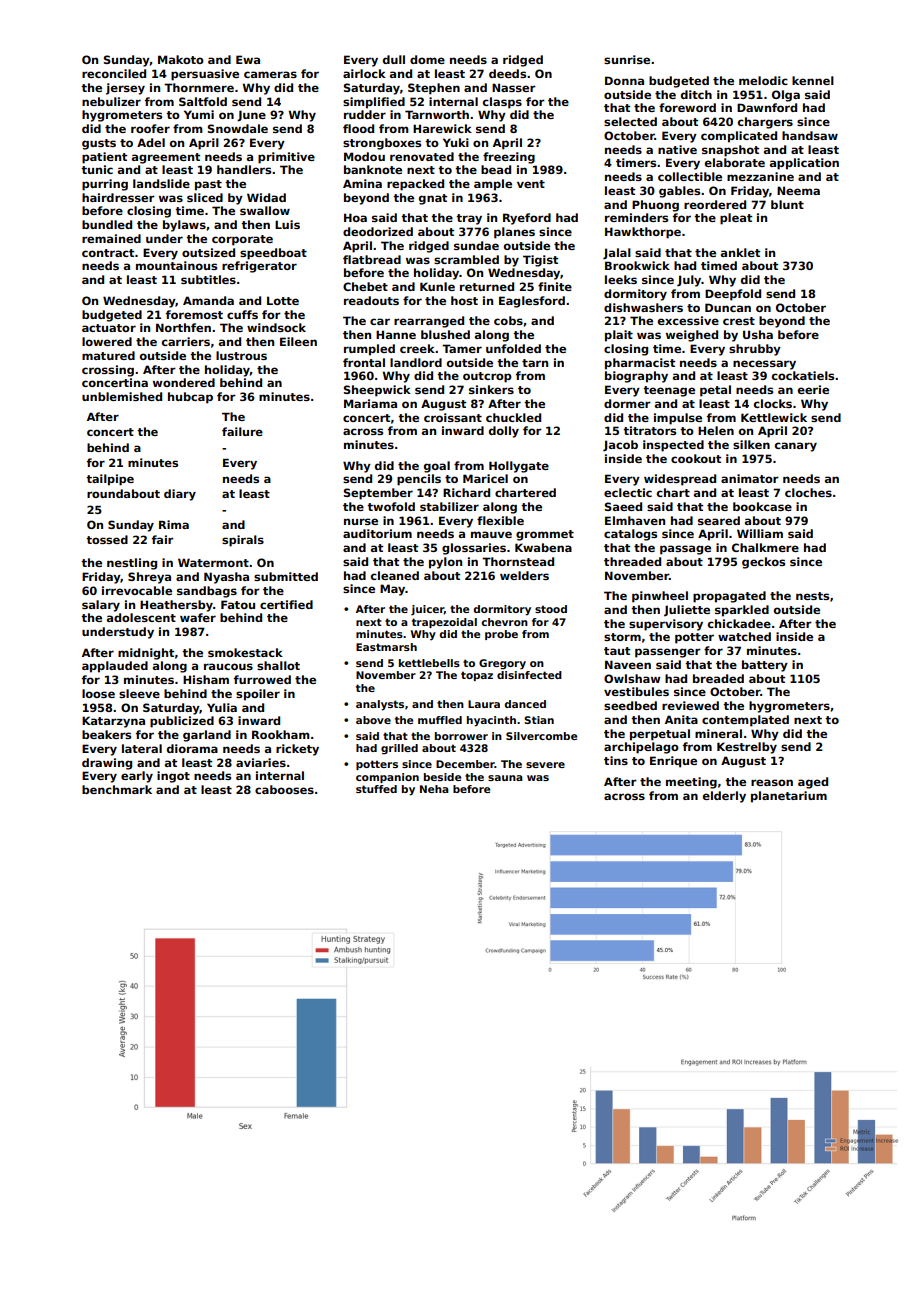  Describe the element at coordinates (243, 541) in the screenshot. I see `spirals` at that location.
